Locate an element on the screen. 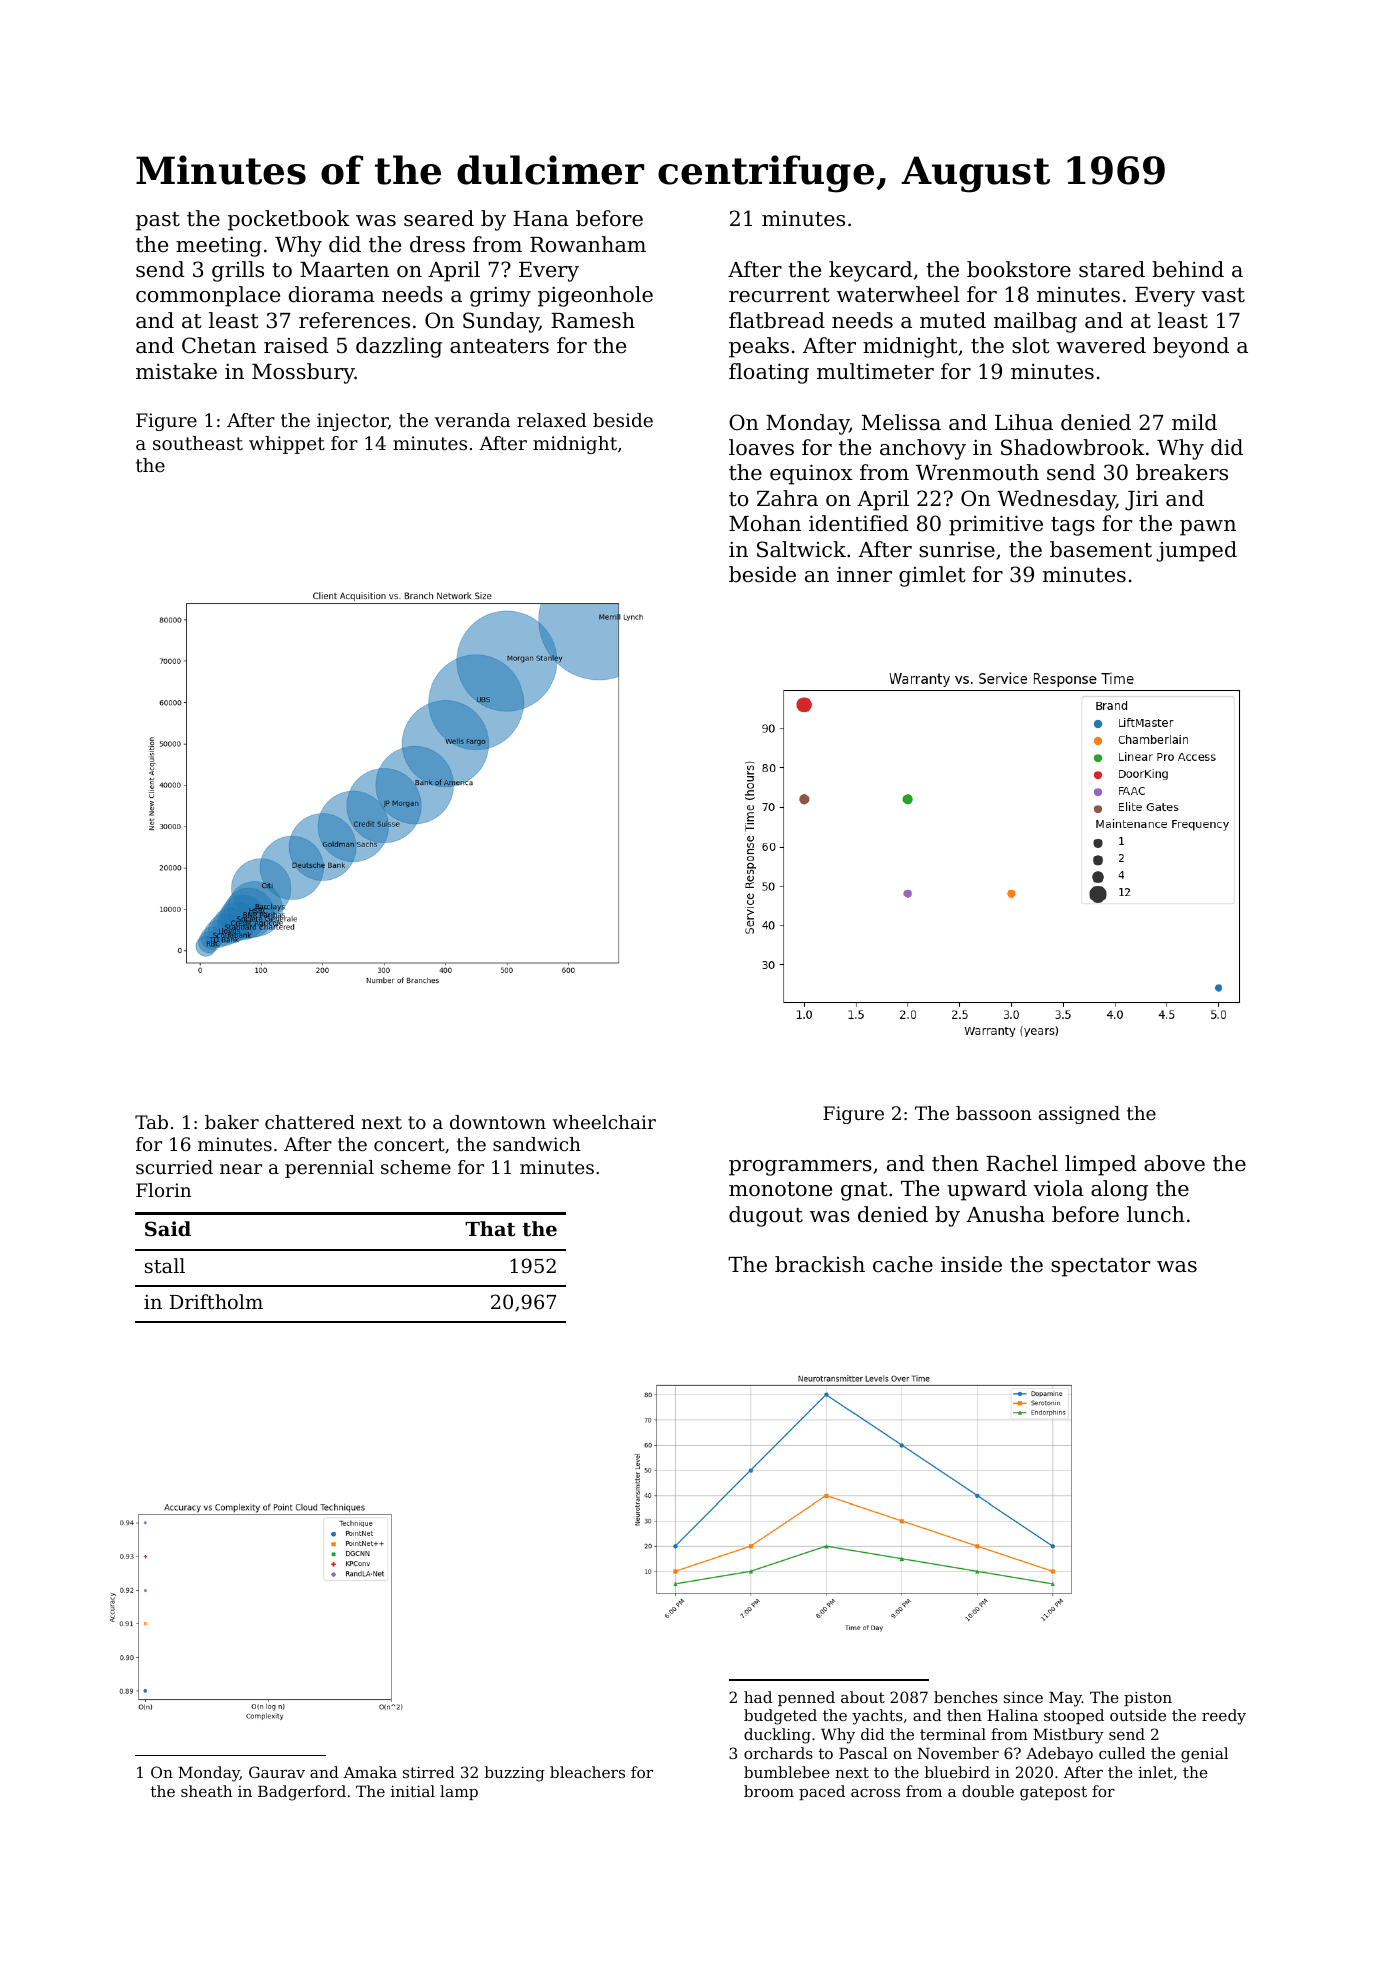 This screenshot has width=1386, height=1969. brackish is located at coordinates (820, 1264).
